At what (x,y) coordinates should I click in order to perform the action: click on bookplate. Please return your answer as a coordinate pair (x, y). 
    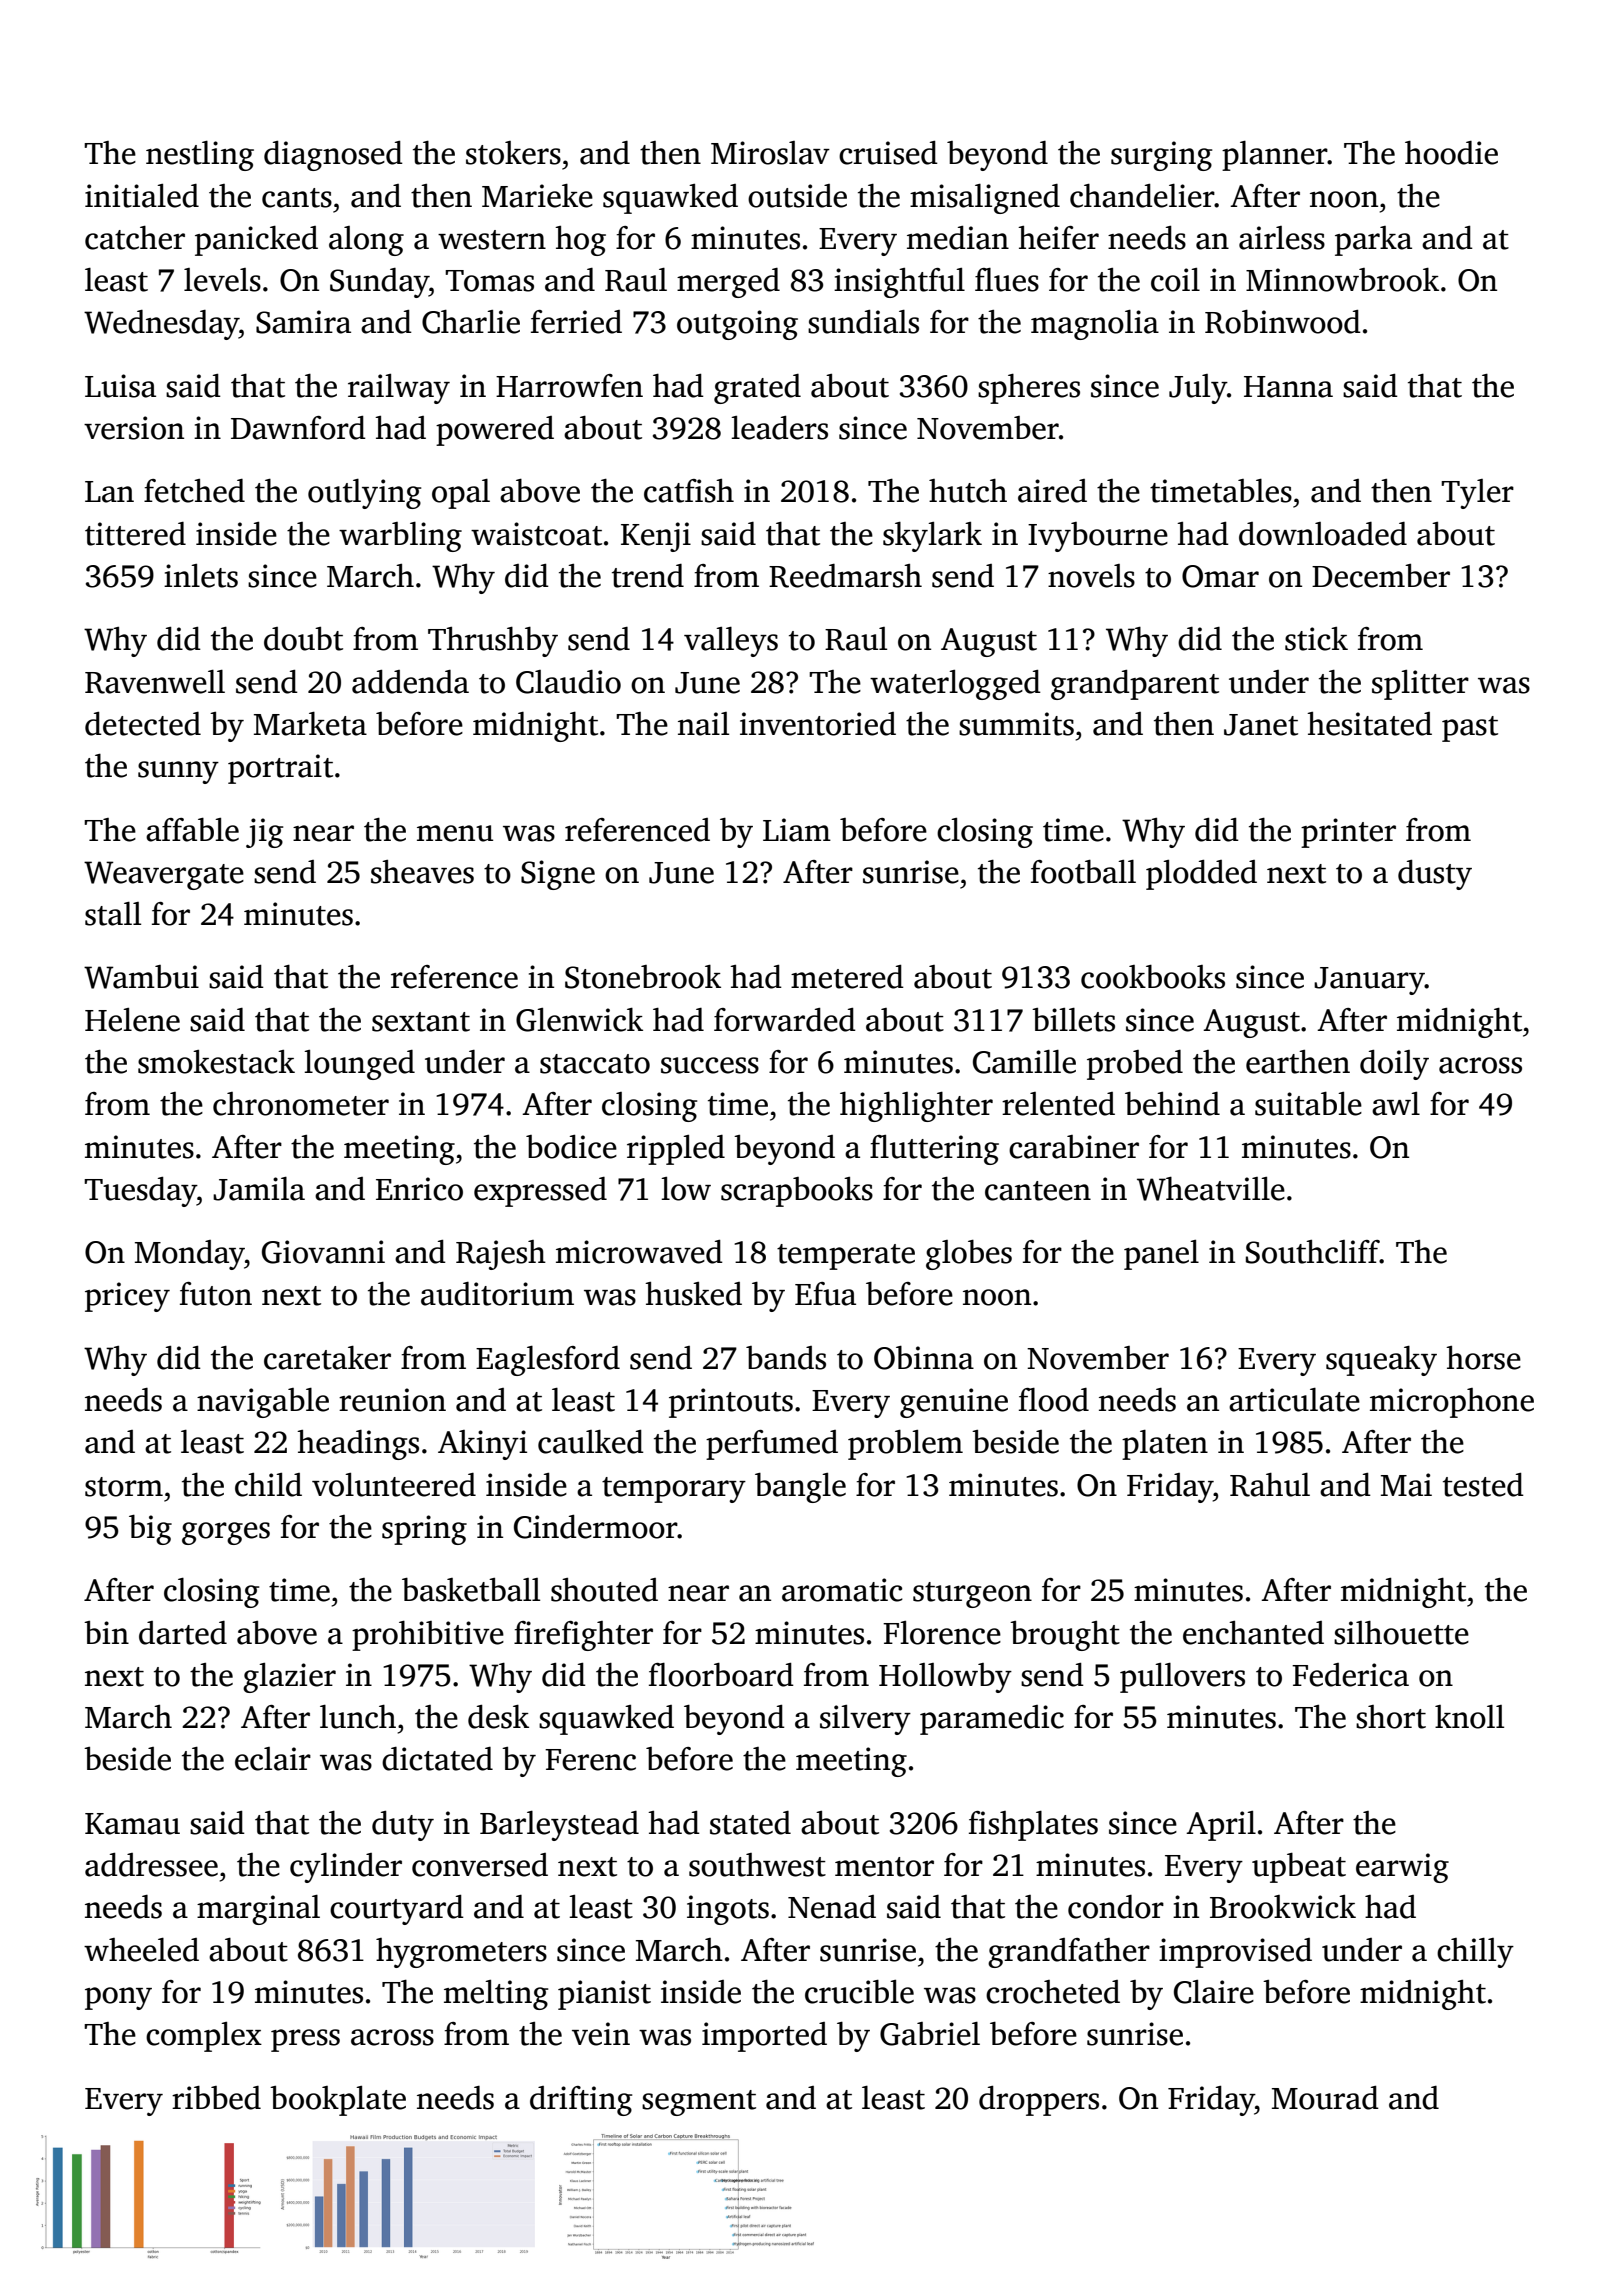
    Looking at the image, I should click on (338, 2101).
